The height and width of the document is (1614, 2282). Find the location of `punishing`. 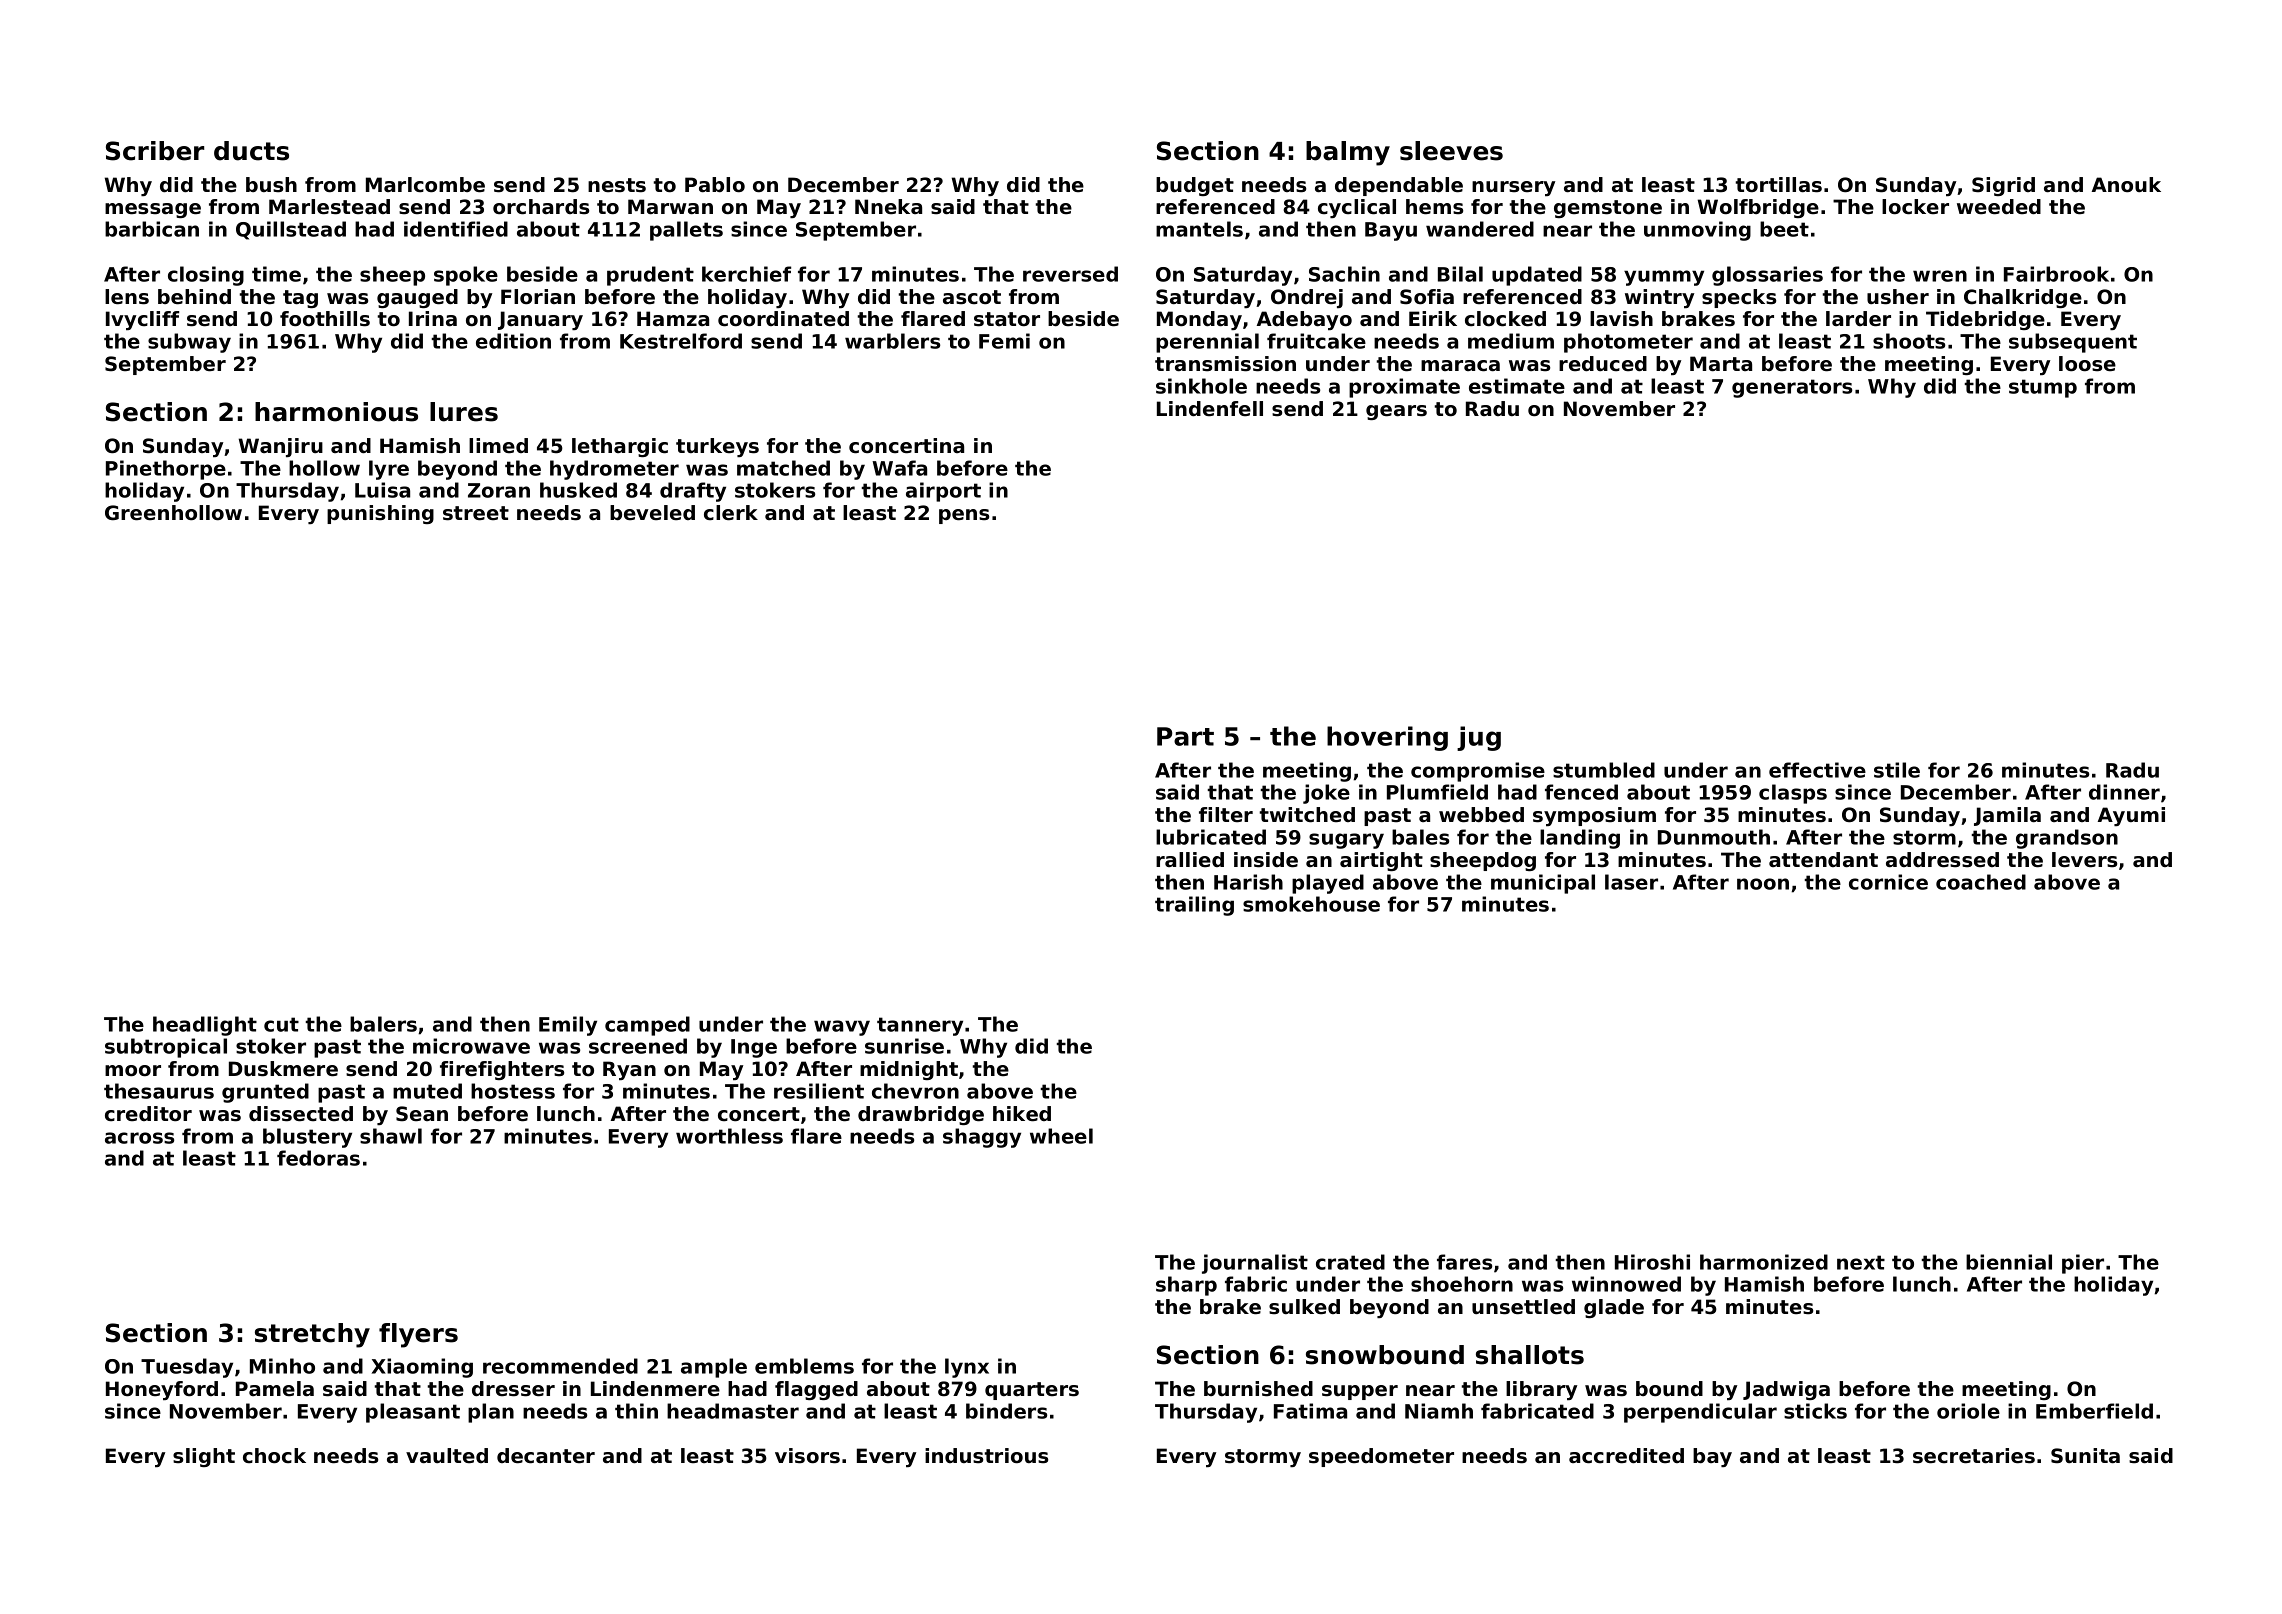

punishing is located at coordinates (380, 514).
